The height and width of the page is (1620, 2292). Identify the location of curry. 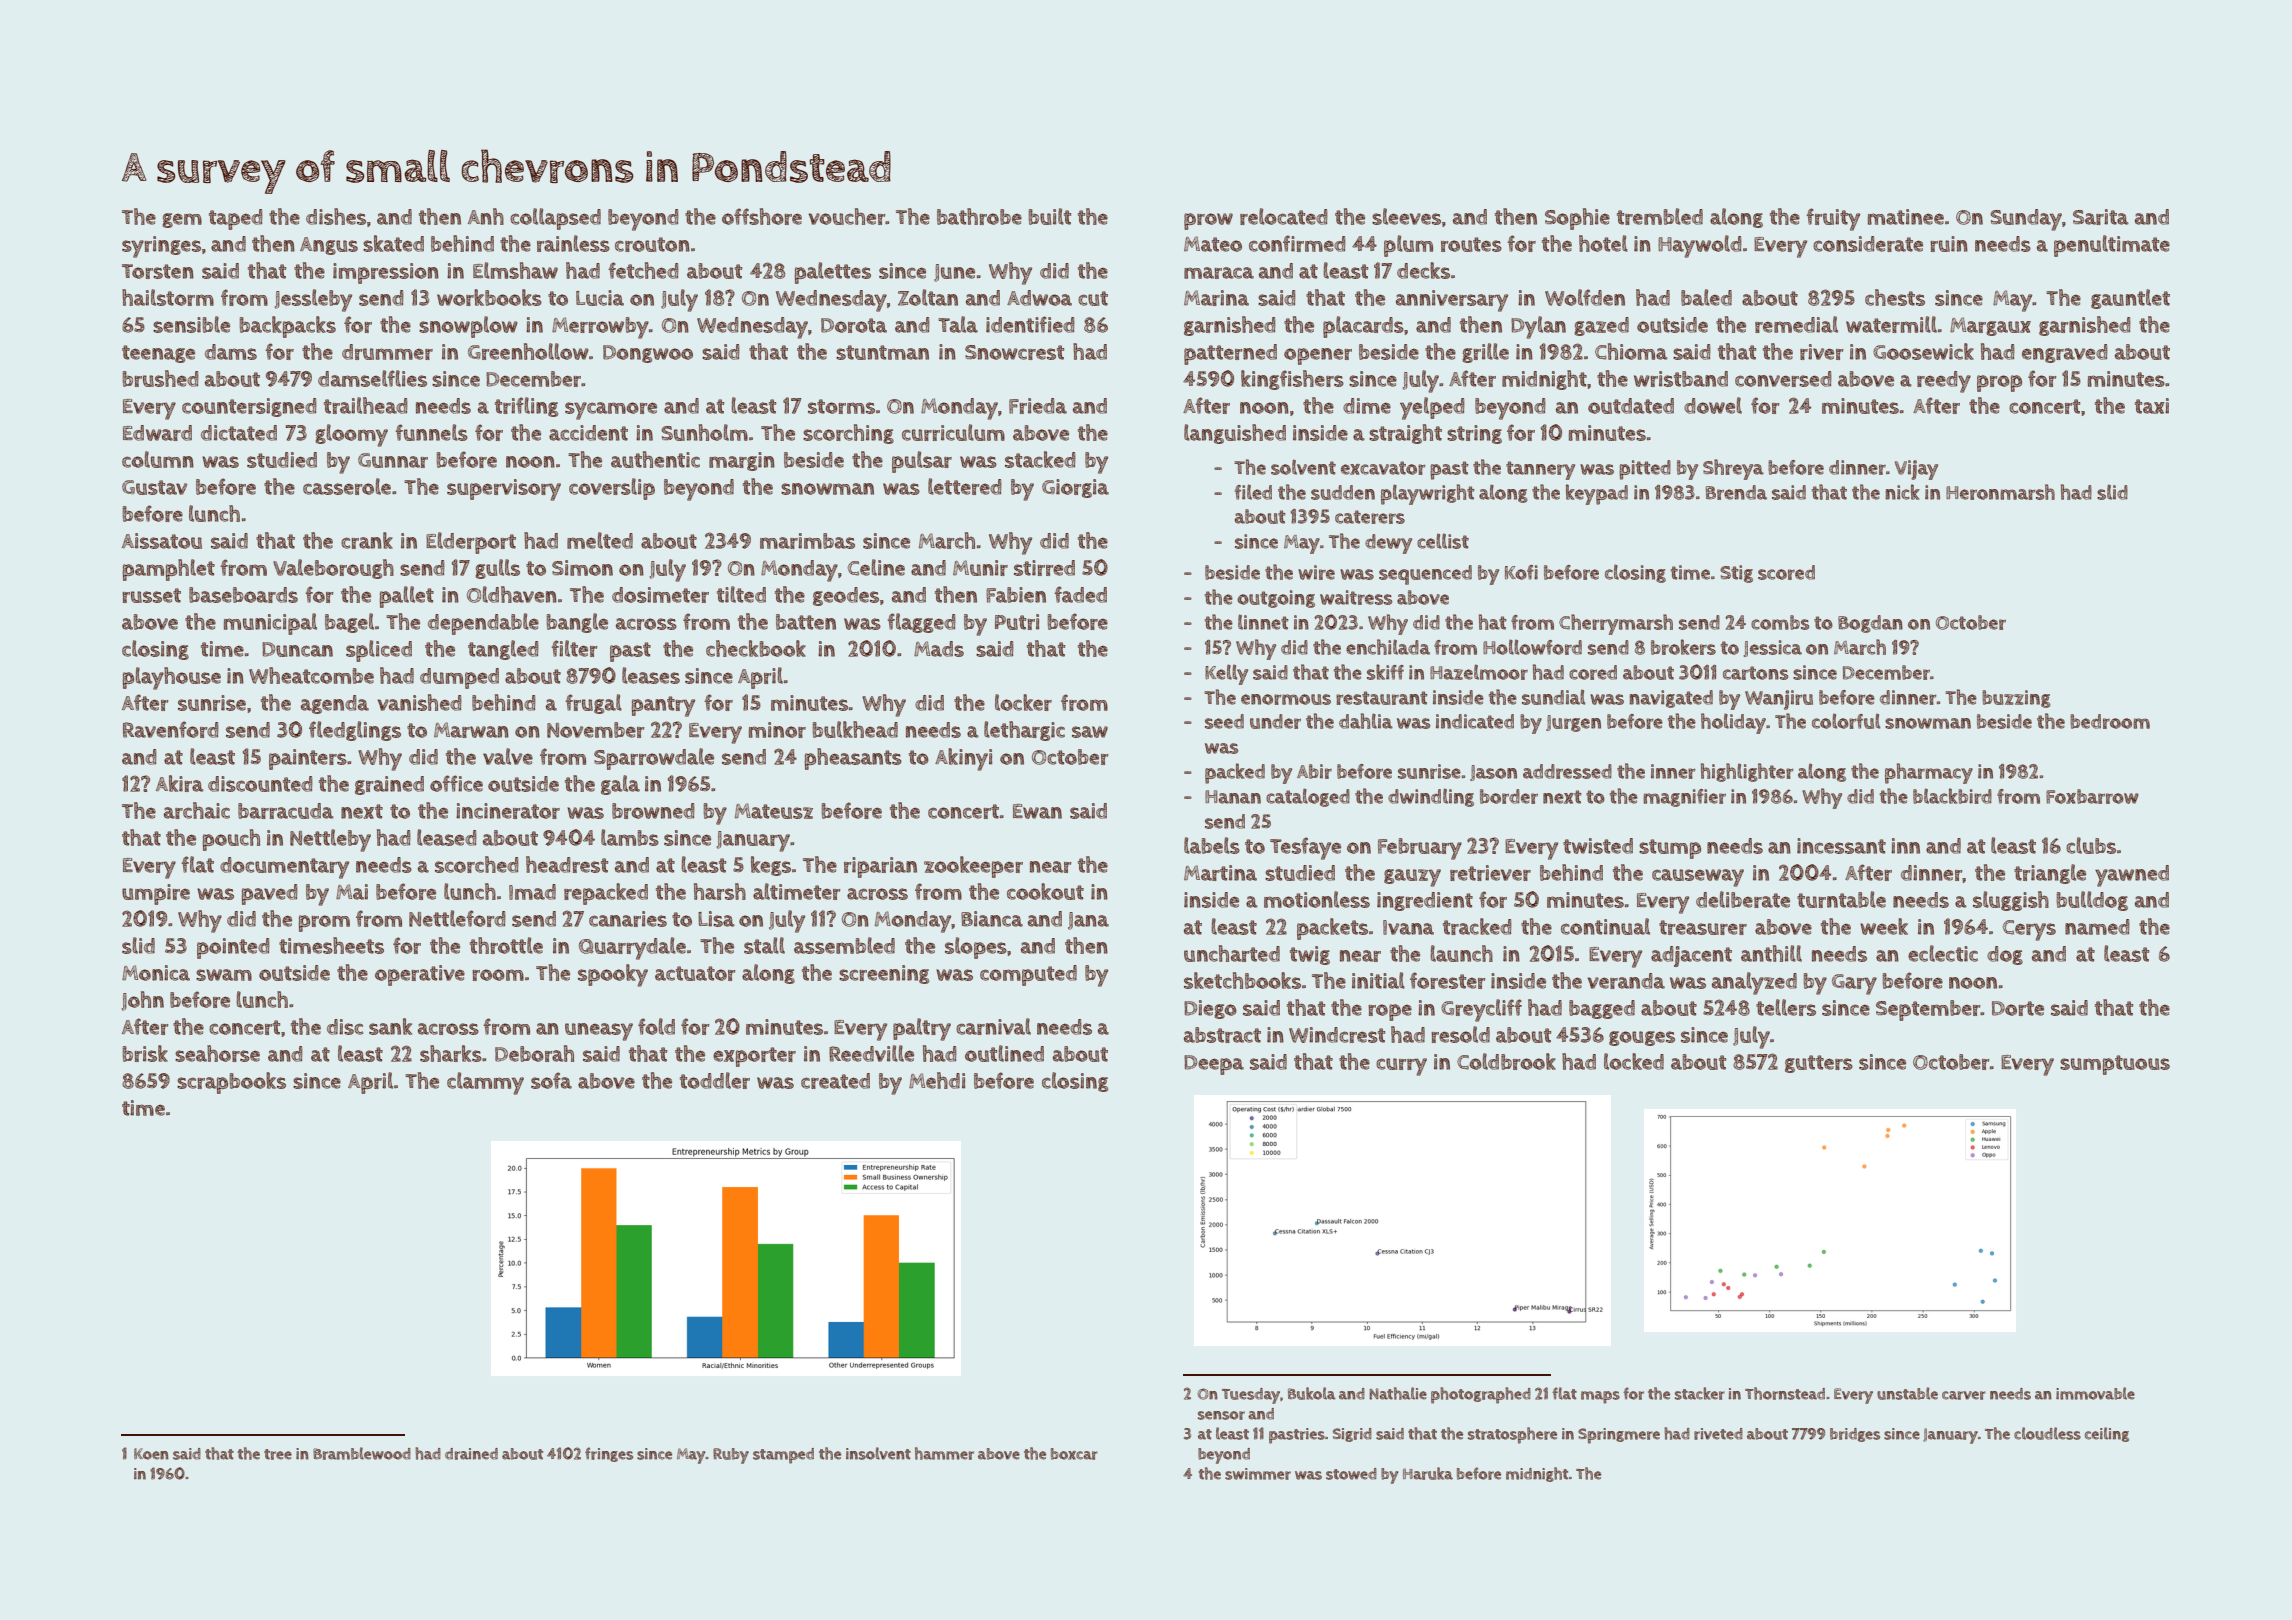
(1401, 1067).
